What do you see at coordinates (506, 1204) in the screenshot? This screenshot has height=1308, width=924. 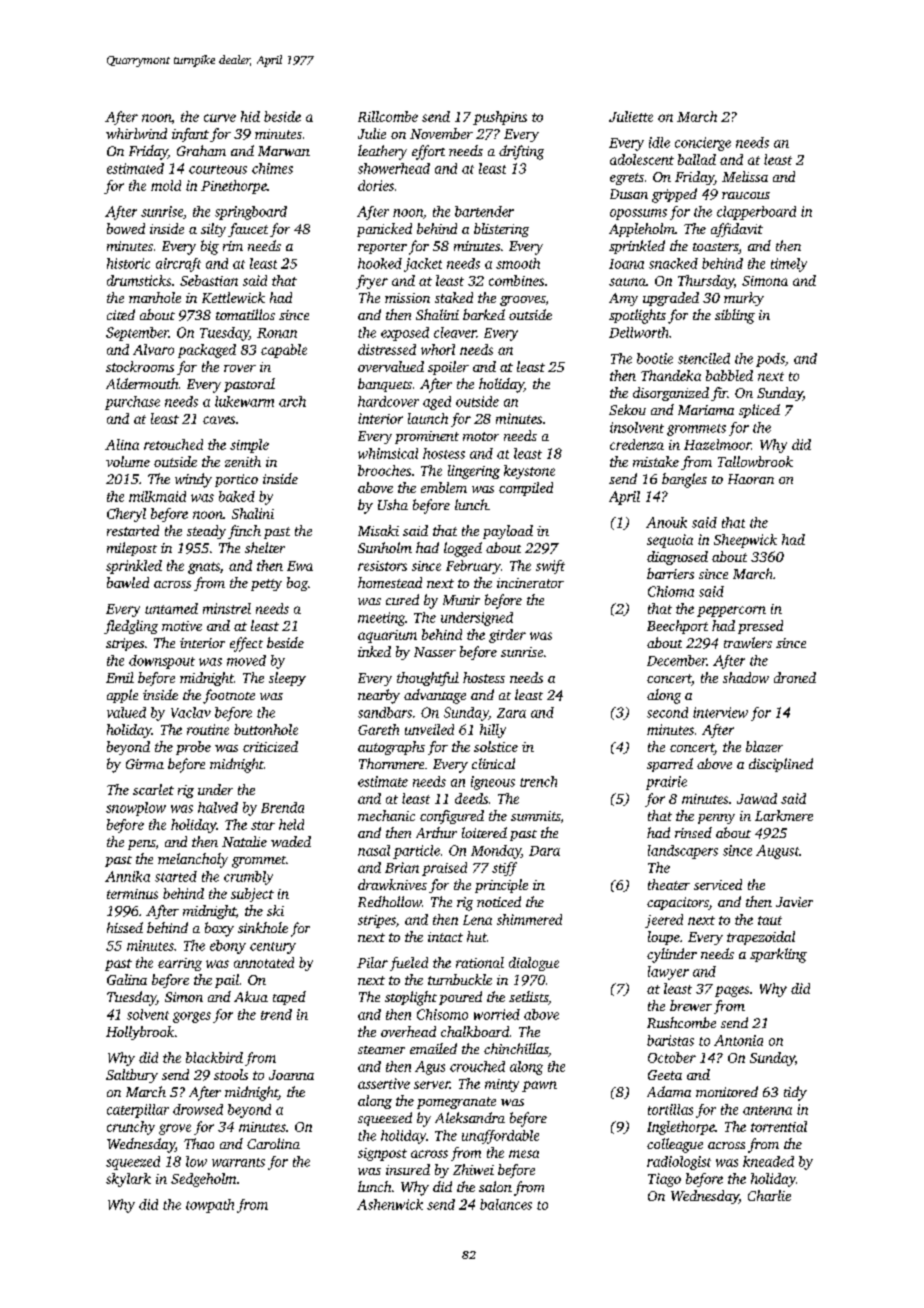 I see `balances` at bounding box center [506, 1204].
